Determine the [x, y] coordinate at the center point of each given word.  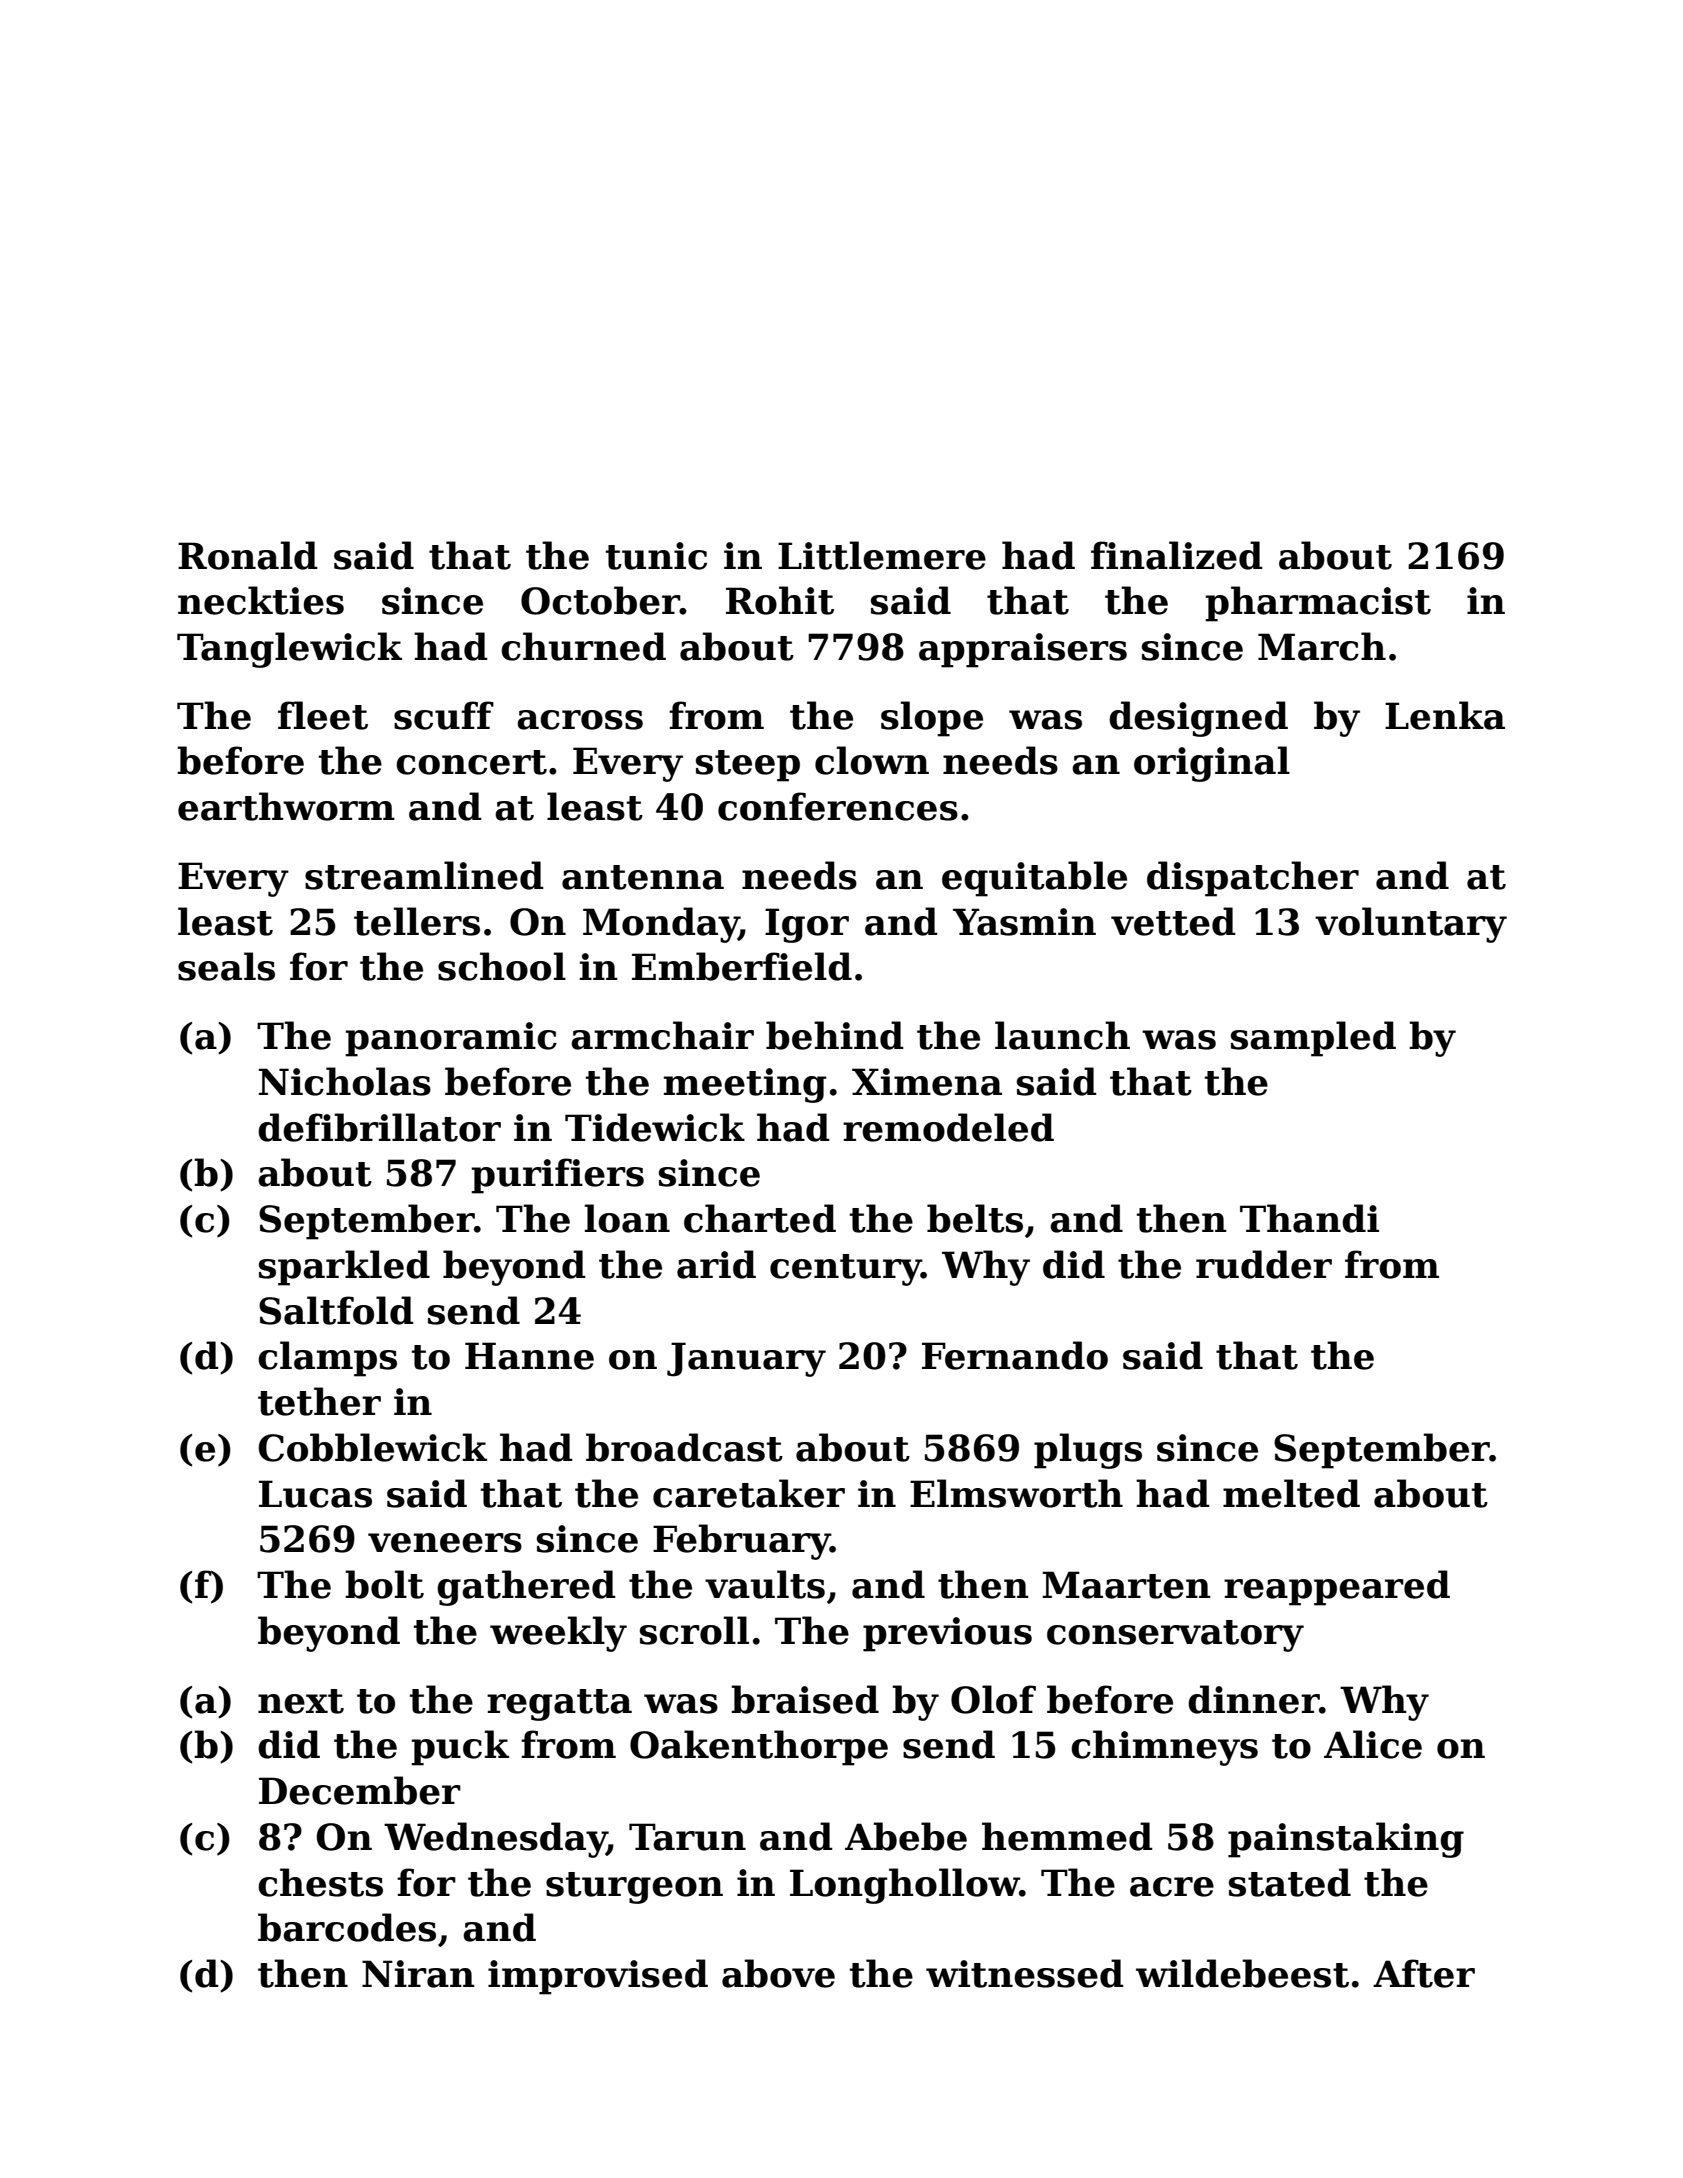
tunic [656, 556]
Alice [1373, 1744]
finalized [1177, 555]
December [360, 1790]
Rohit [780, 600]
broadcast [684, 1447]
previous [947, 1634]
